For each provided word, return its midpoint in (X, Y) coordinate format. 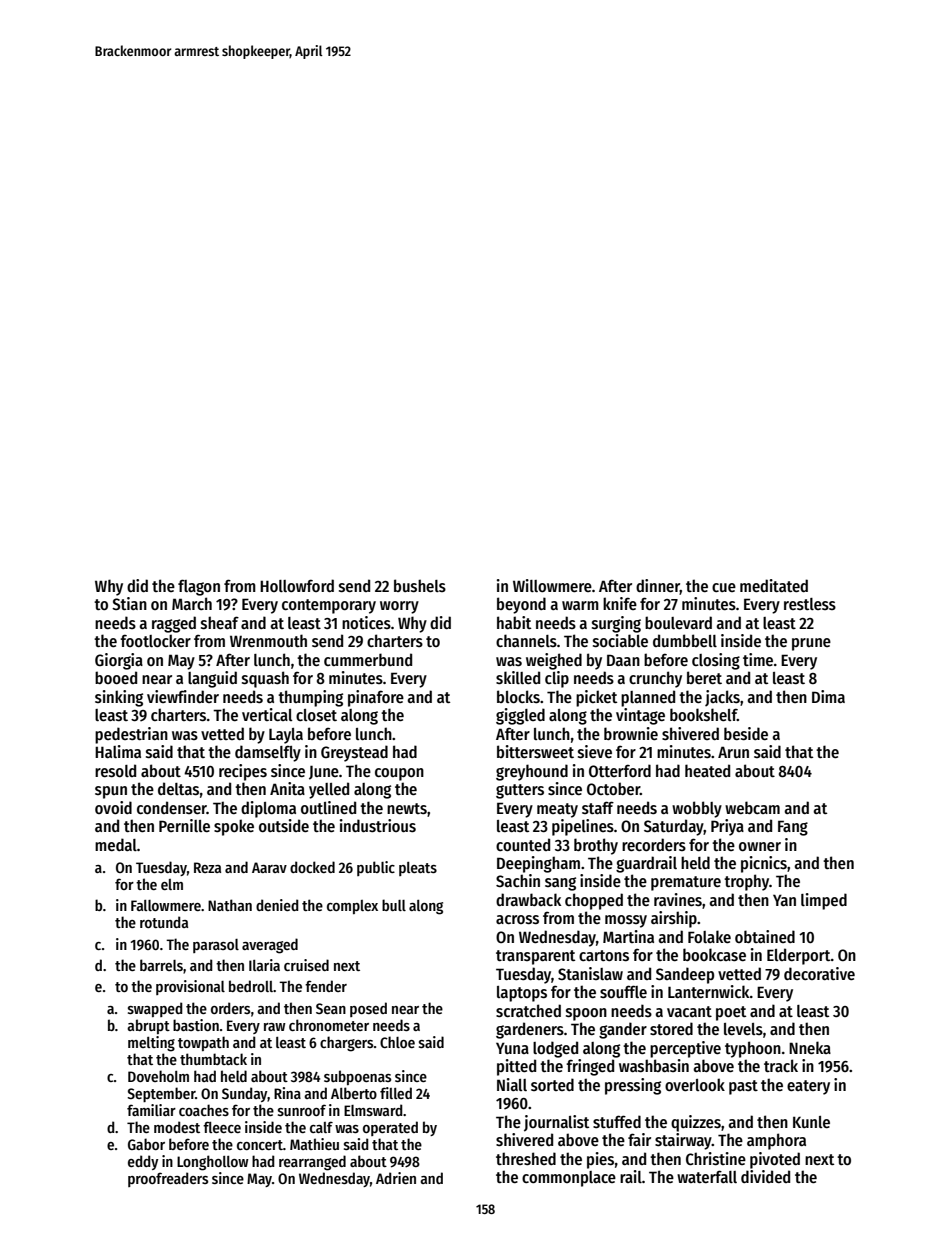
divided (765, 1176)
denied (277, 905)
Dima (828, 696)
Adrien (396, 1178)
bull (394, 905)
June (324, 772)
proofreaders (168, 1179)
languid (212, 679)
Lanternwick (709, 991)
